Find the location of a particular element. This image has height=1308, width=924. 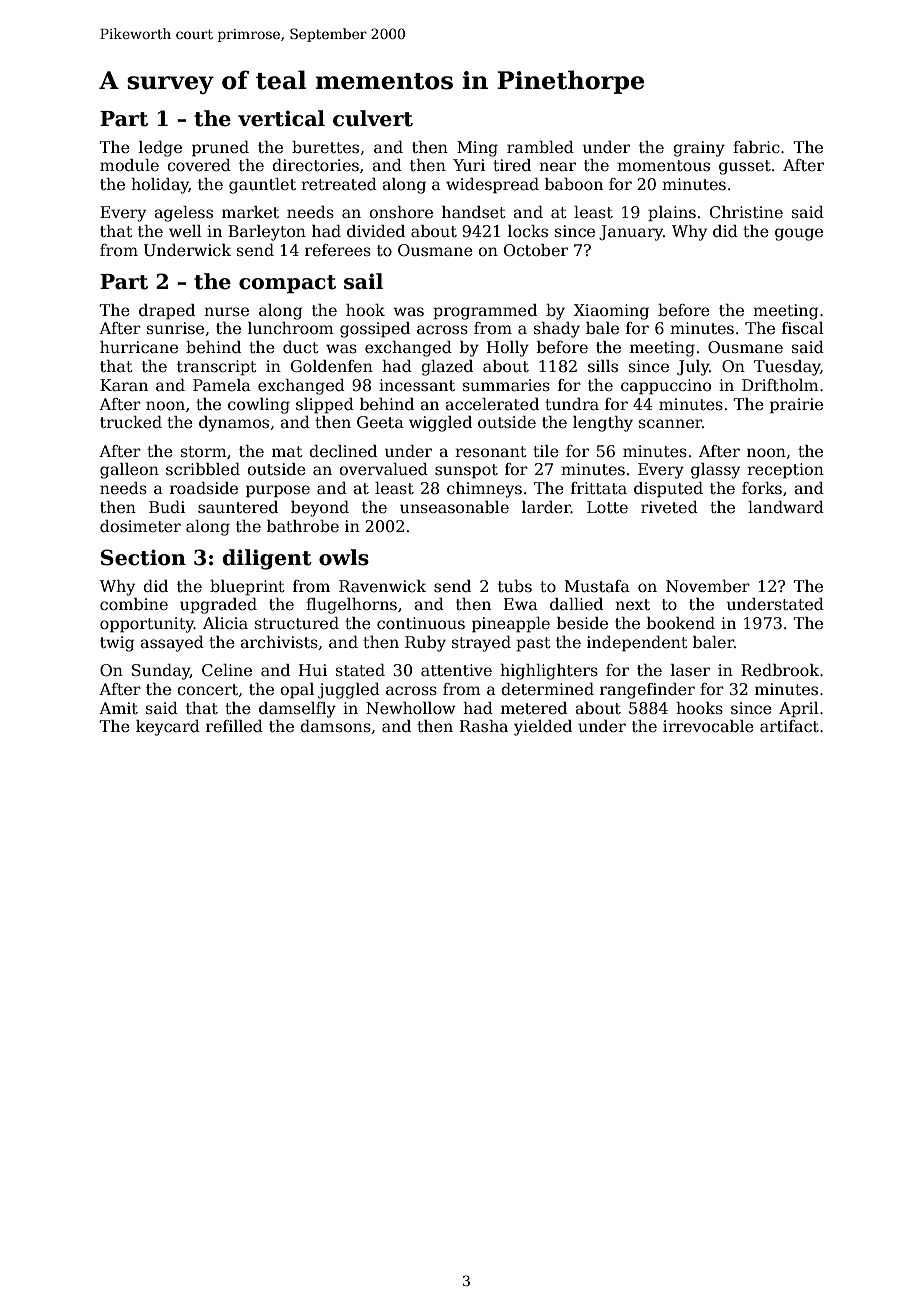

vertical is located at coordinates (281, 118).
